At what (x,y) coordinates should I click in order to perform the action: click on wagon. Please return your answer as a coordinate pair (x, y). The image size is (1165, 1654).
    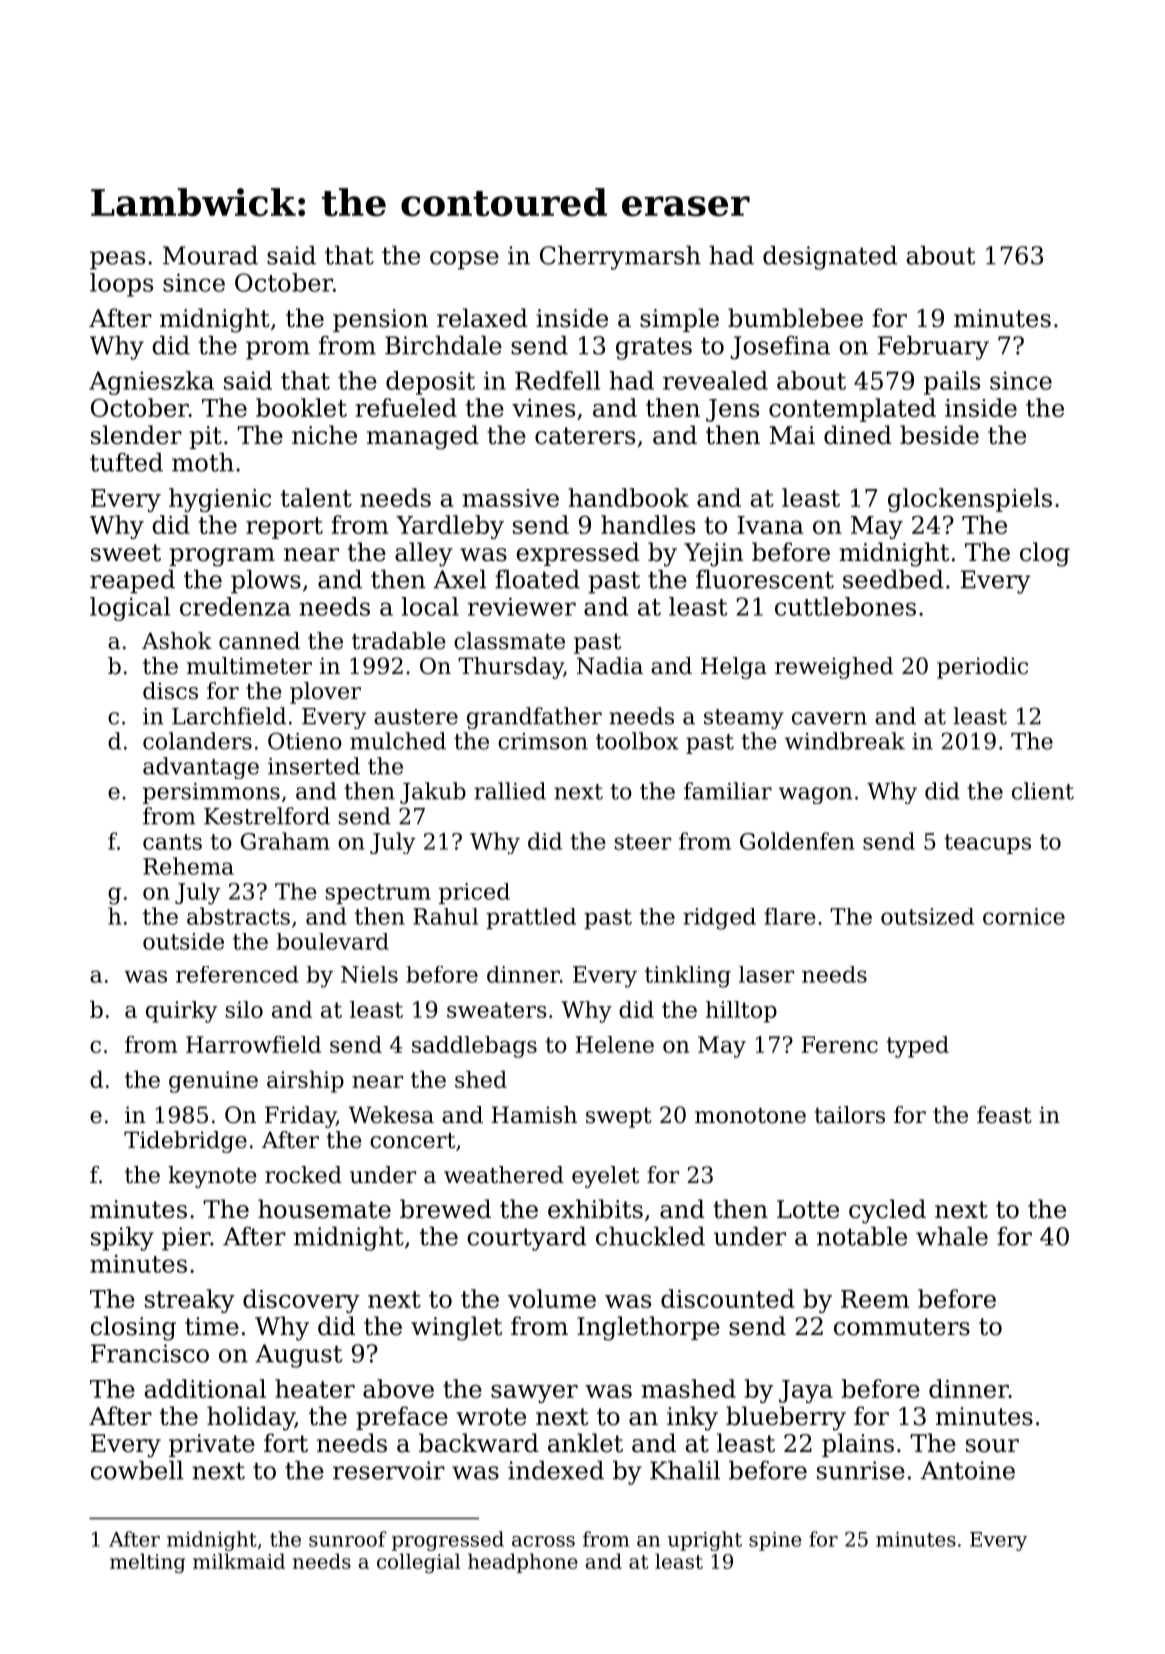
    Looking at the image, I should click on (816, 795).
